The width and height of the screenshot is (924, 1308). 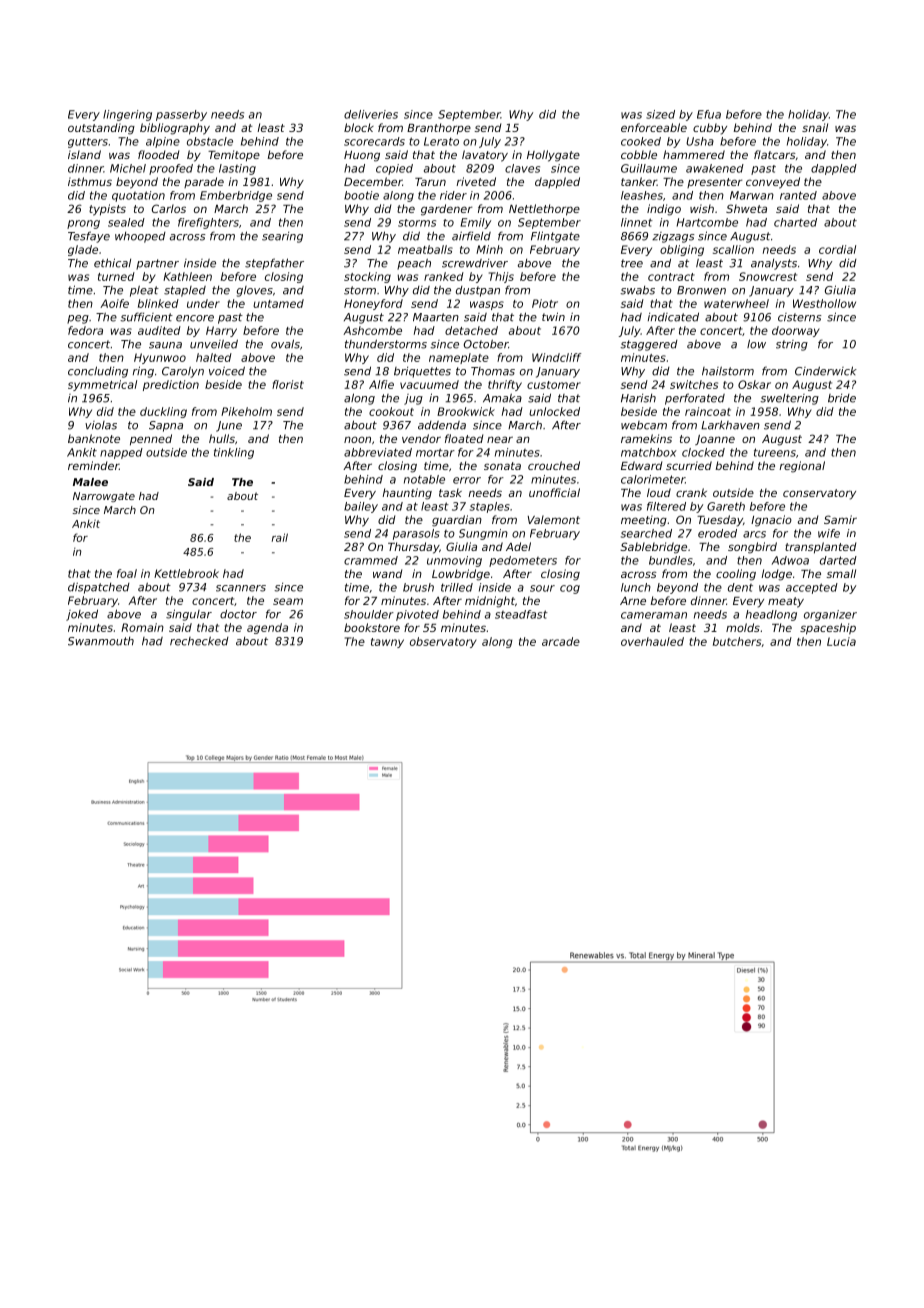 I want to click on Ashcombe, so click(x=372, y=330).
